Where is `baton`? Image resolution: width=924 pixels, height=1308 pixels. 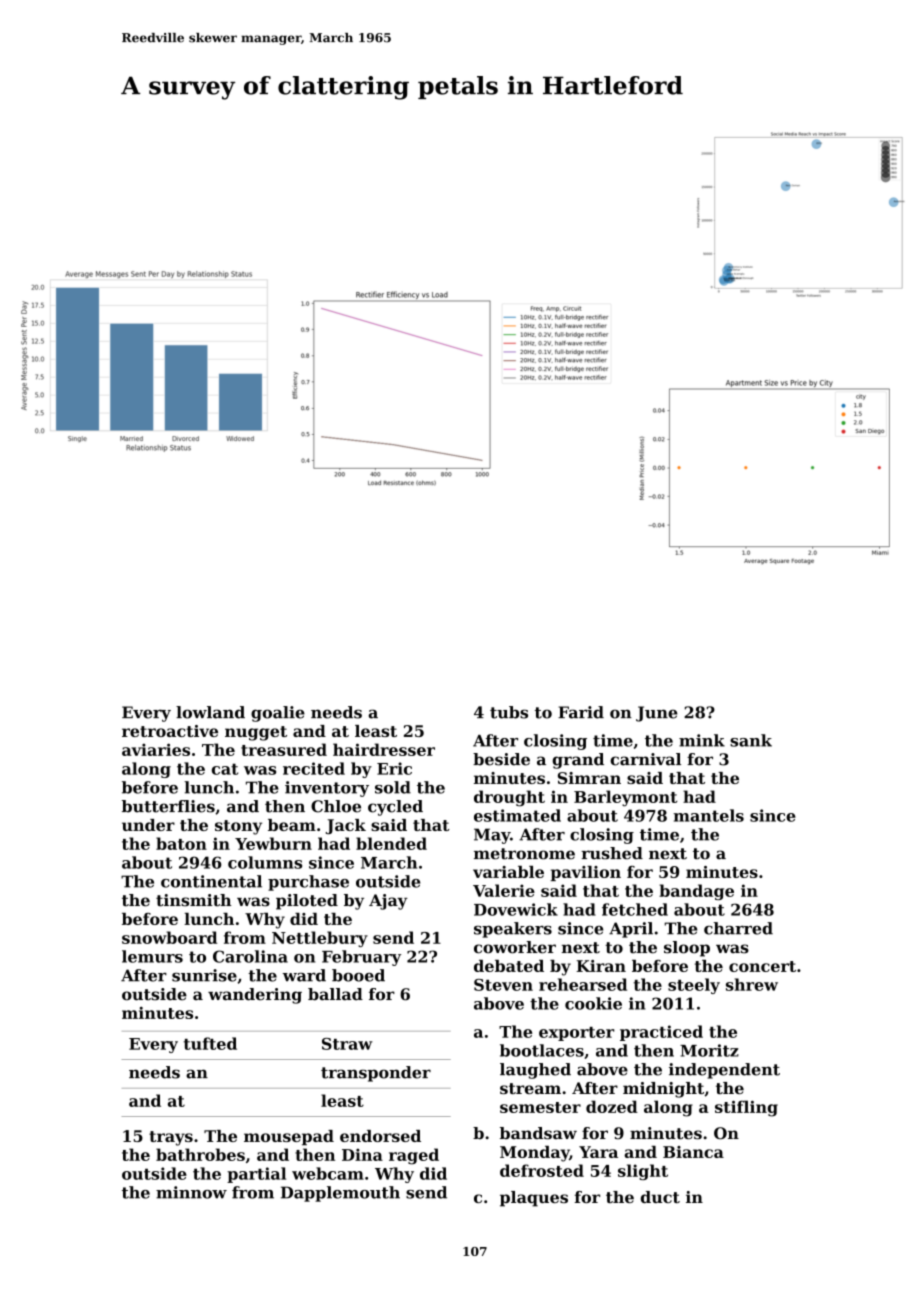
baton is located at coordinates (181, 843).
